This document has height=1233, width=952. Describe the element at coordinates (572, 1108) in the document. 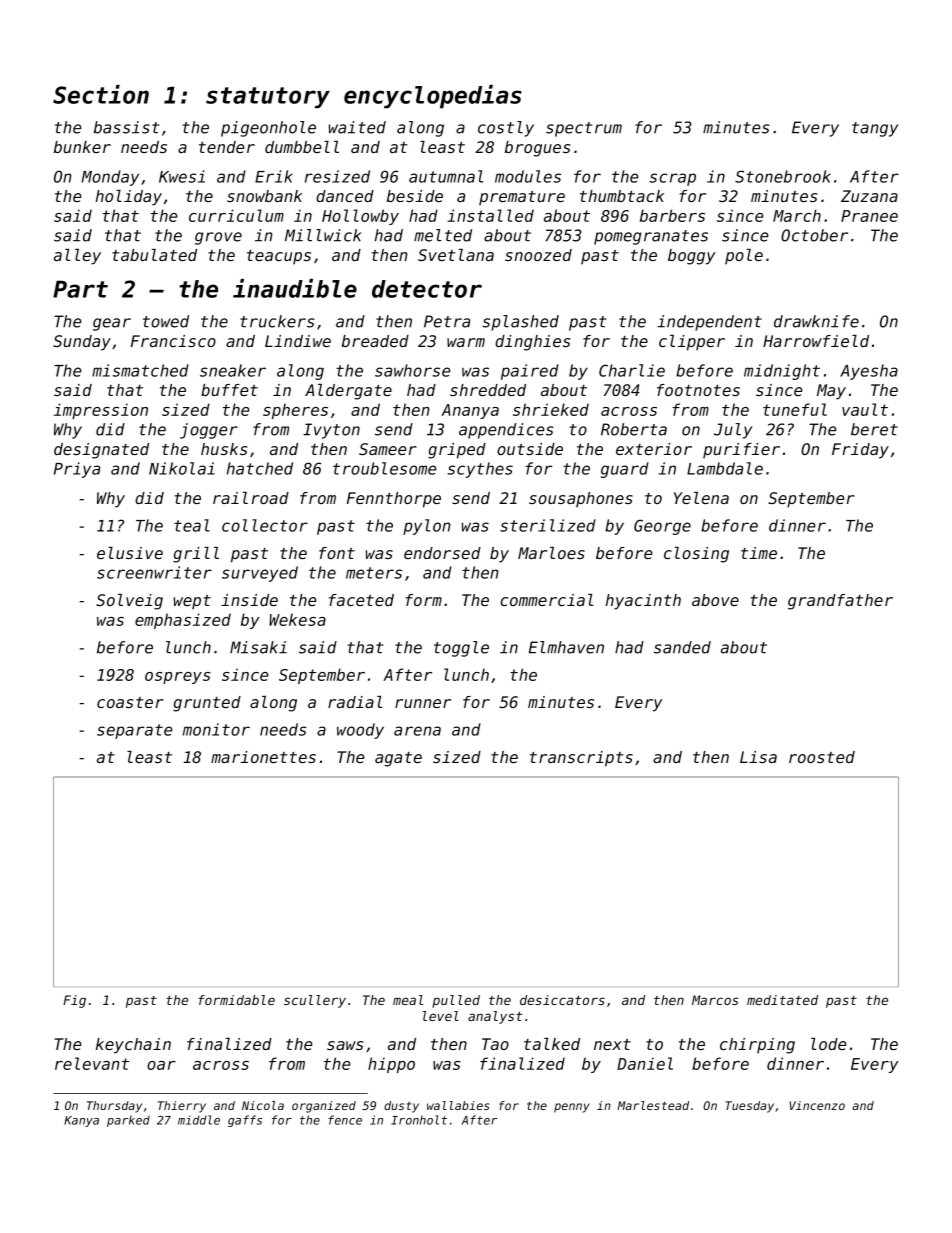

I see `penny` at that location.
